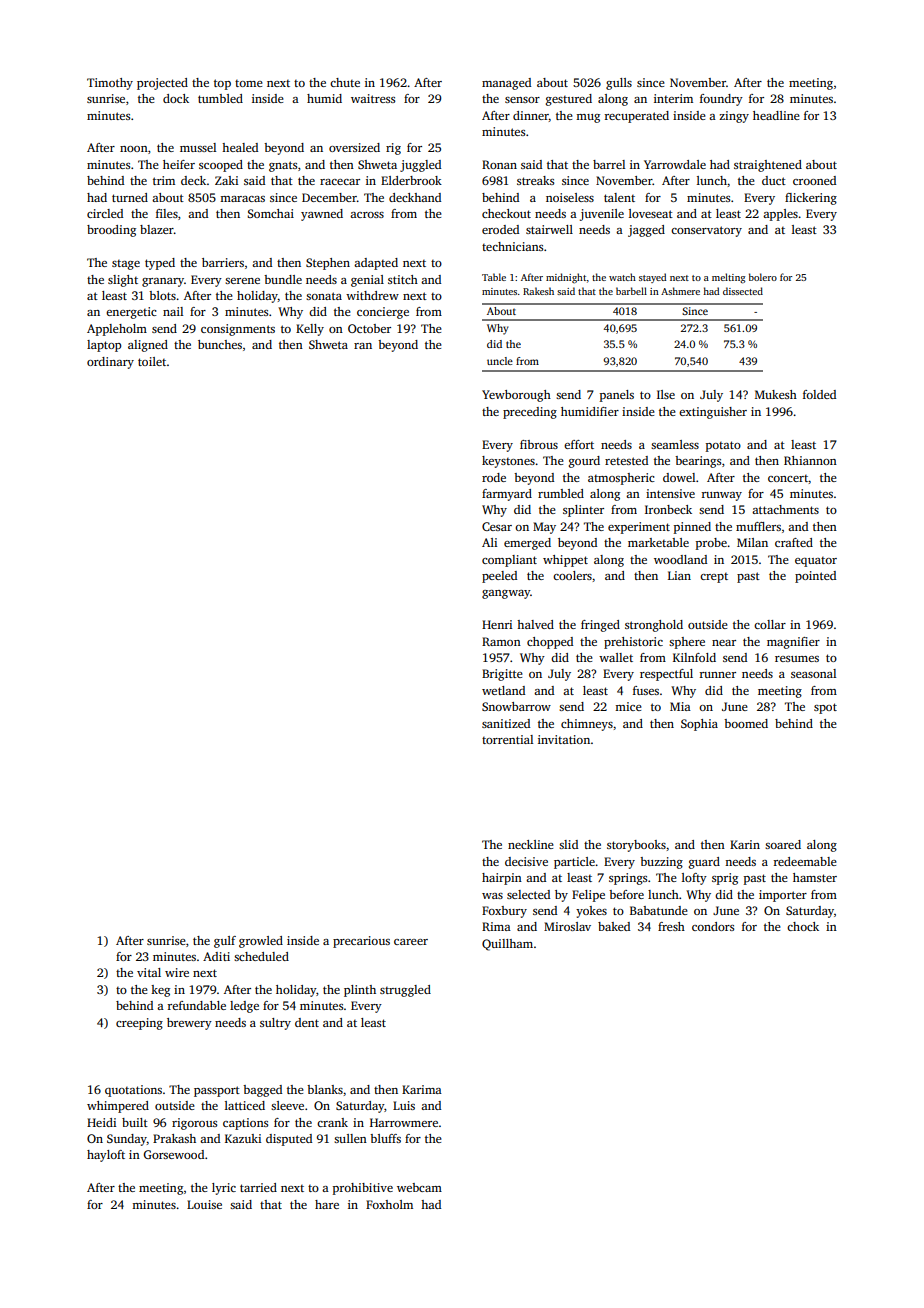 This image has width=924, height=1308. I want to click on Ilse, so click(666, 394).
